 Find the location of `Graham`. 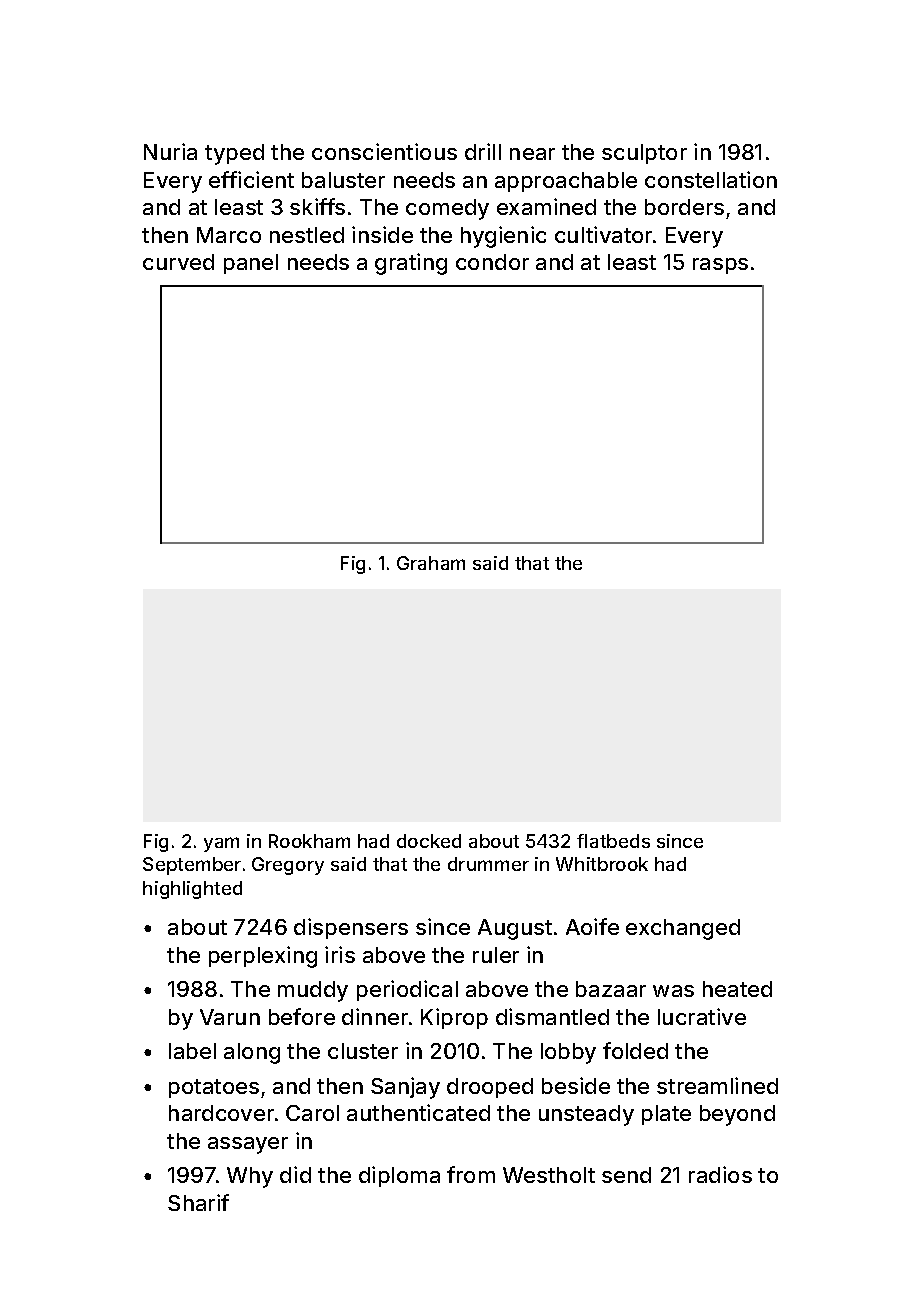

Graham is located at coordinates (431, 563).
